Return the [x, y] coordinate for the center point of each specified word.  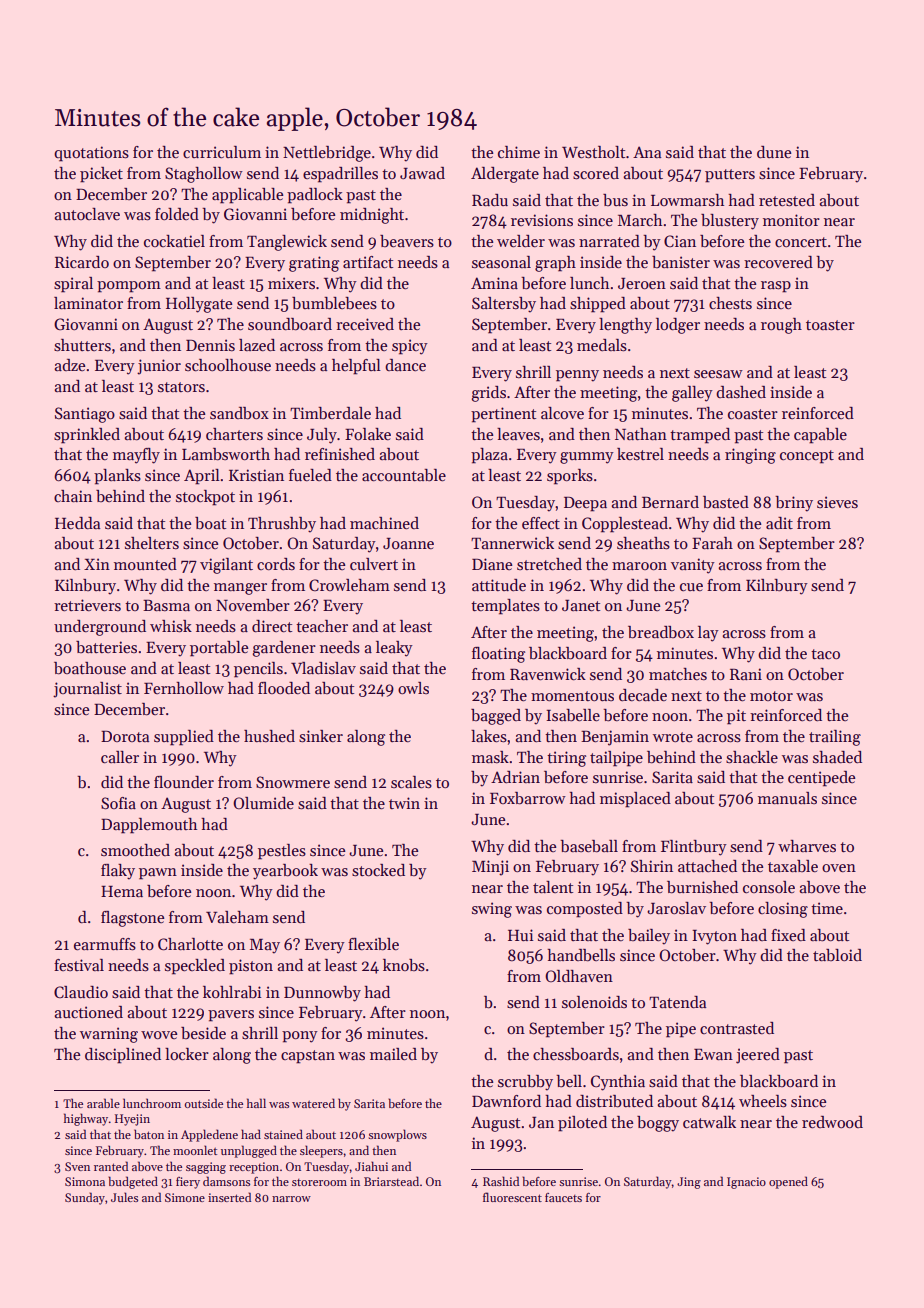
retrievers [87, 605]
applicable [248, 196]
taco [825, 654]
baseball [589, 846]
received [365, 324]
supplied [184, 738]
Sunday [85, 1198]
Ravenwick [548, 674]
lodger [678, 326]
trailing [835, 738]
